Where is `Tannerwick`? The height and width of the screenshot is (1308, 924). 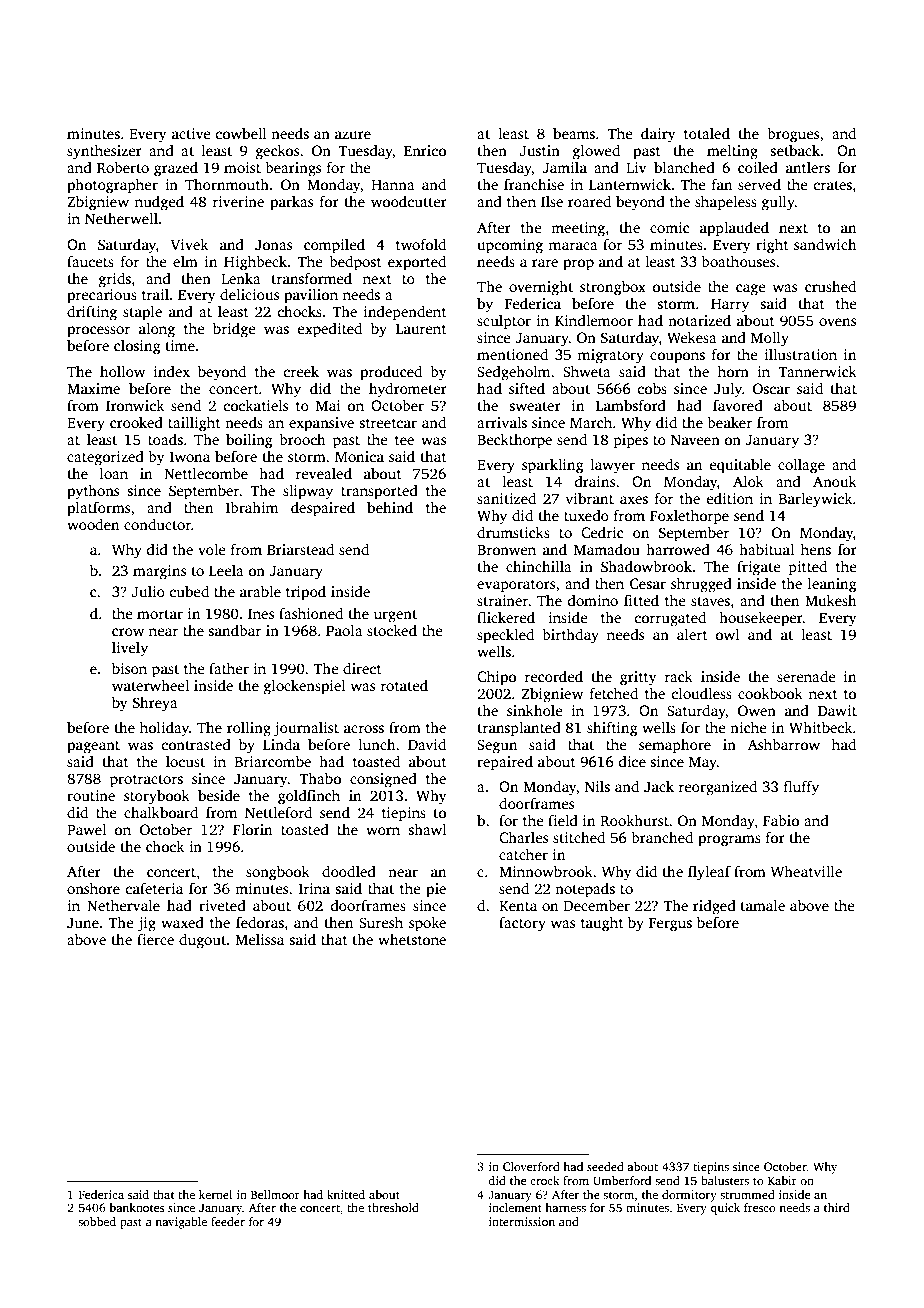 Tannerwick is located at coordinates (817, 371).
